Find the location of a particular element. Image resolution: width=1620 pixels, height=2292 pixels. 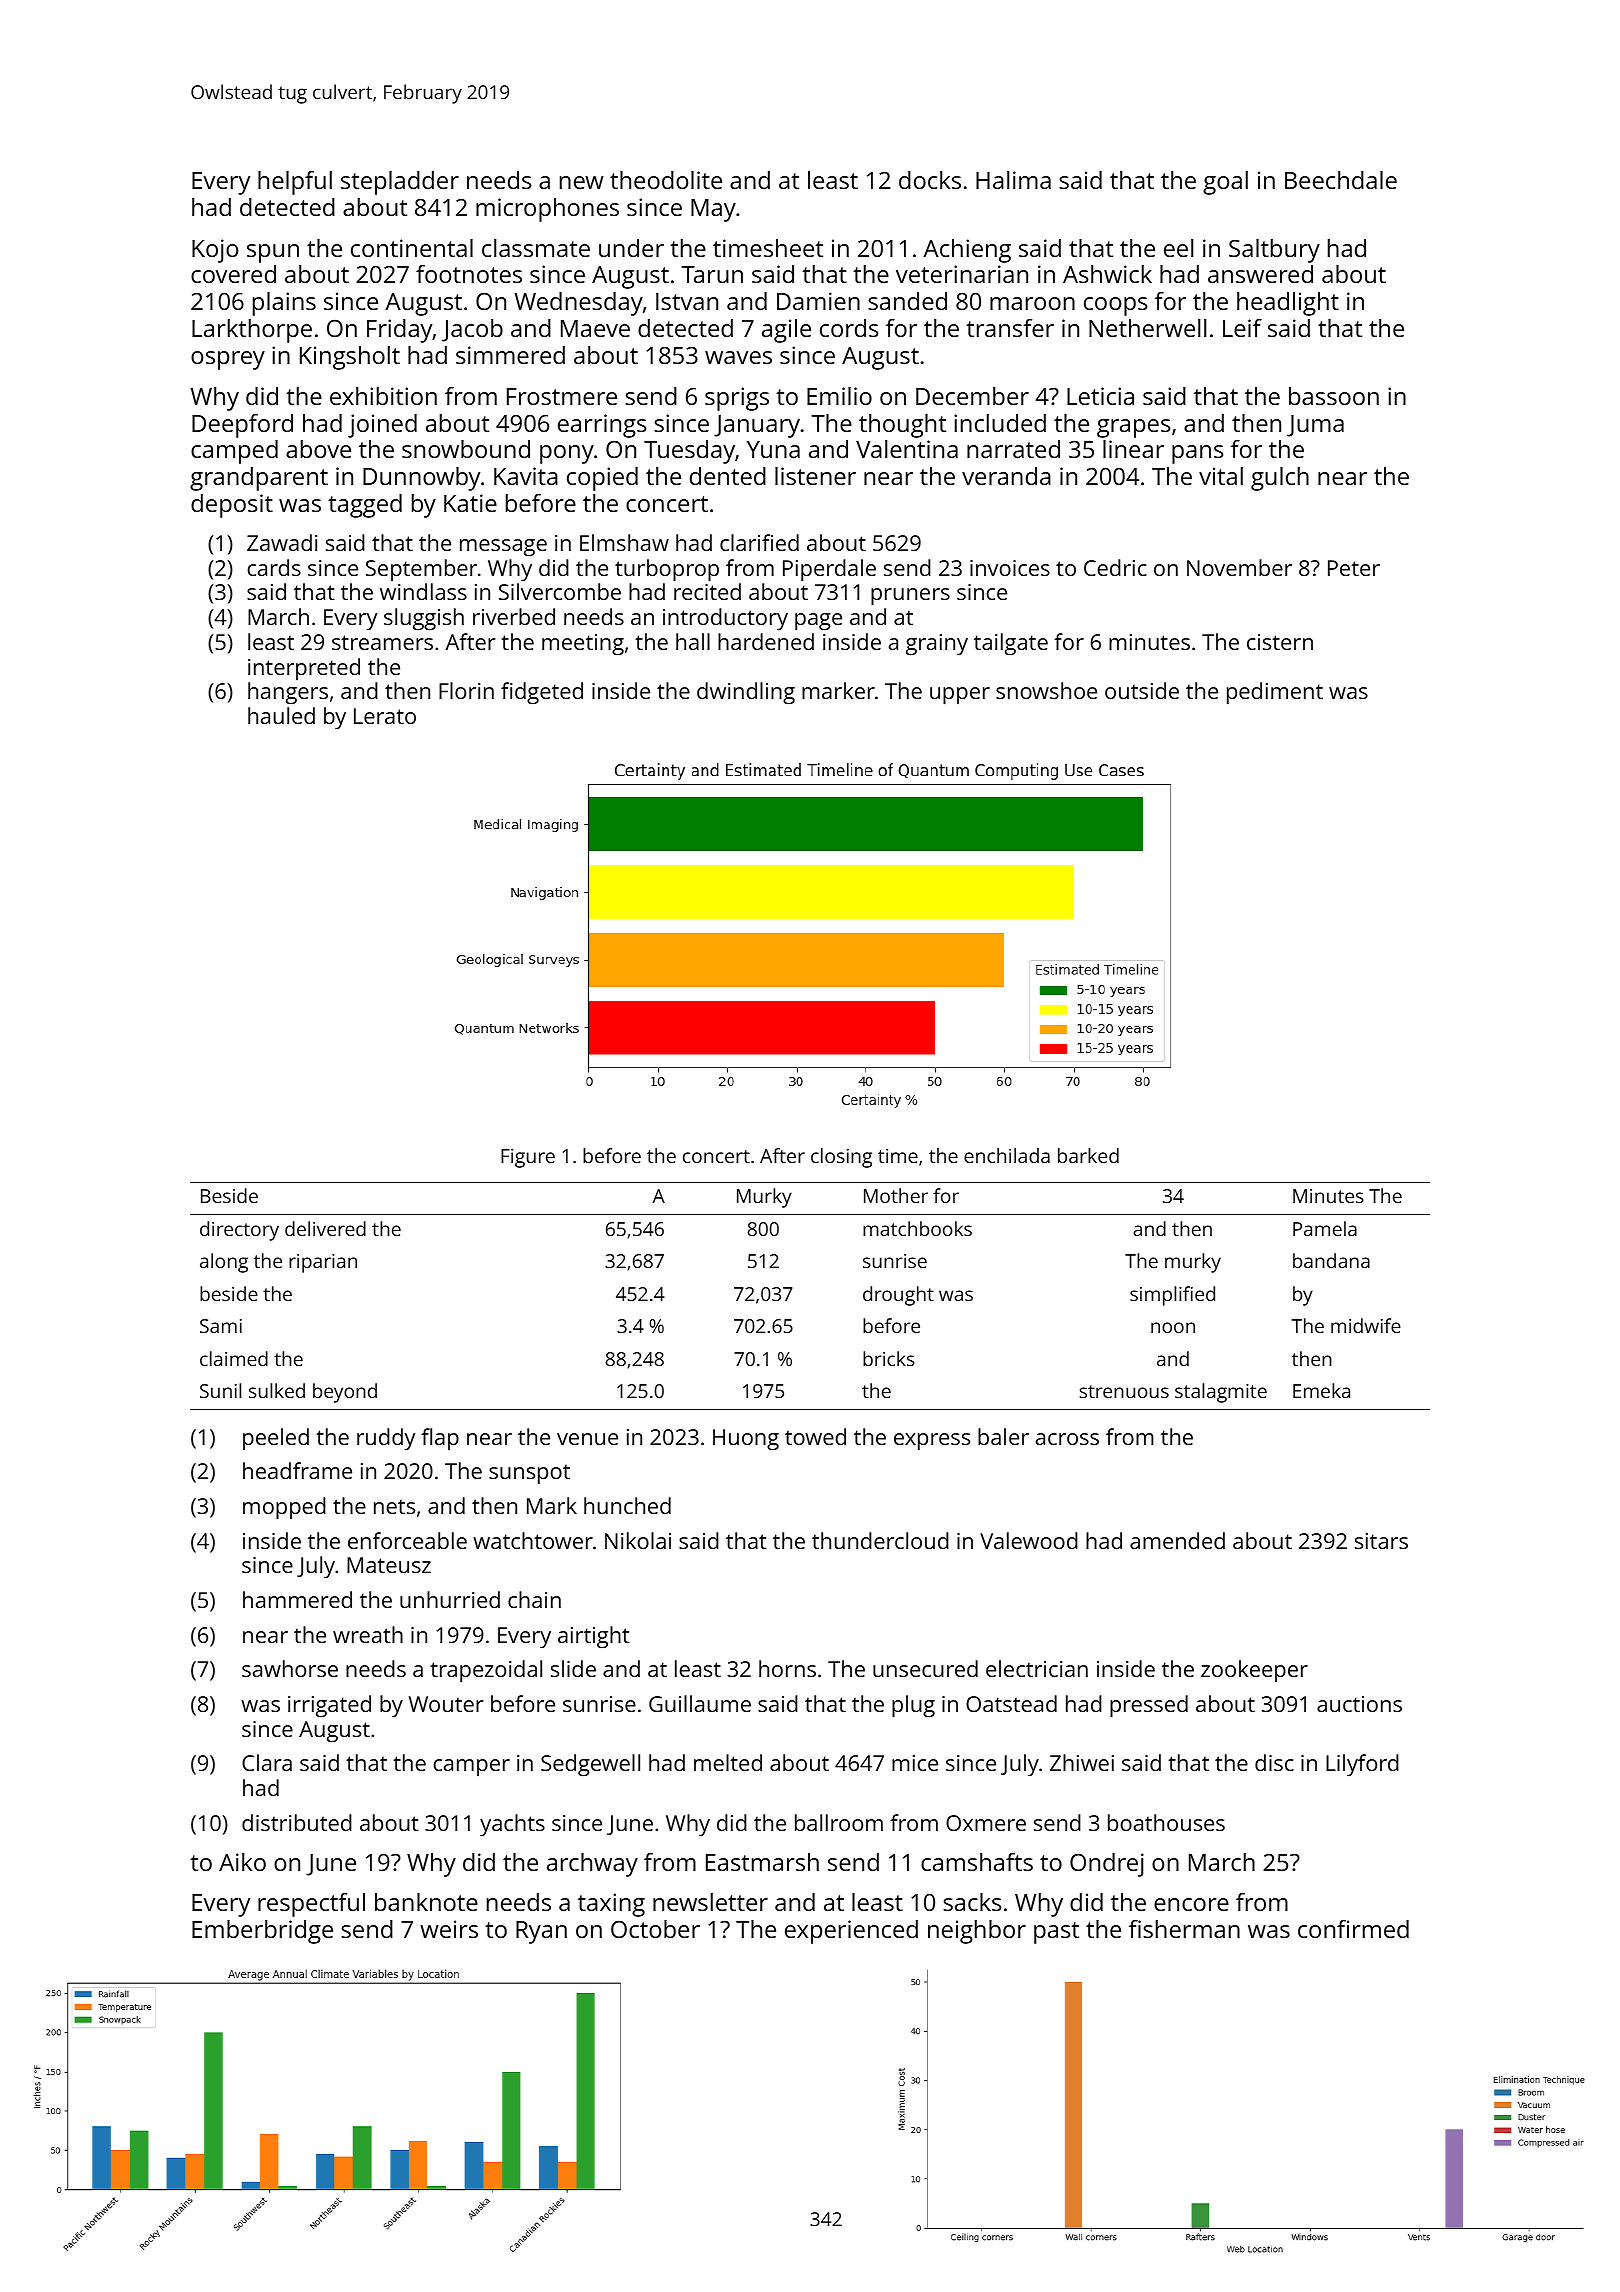

pediment is located at coordinates (1275, 693).
